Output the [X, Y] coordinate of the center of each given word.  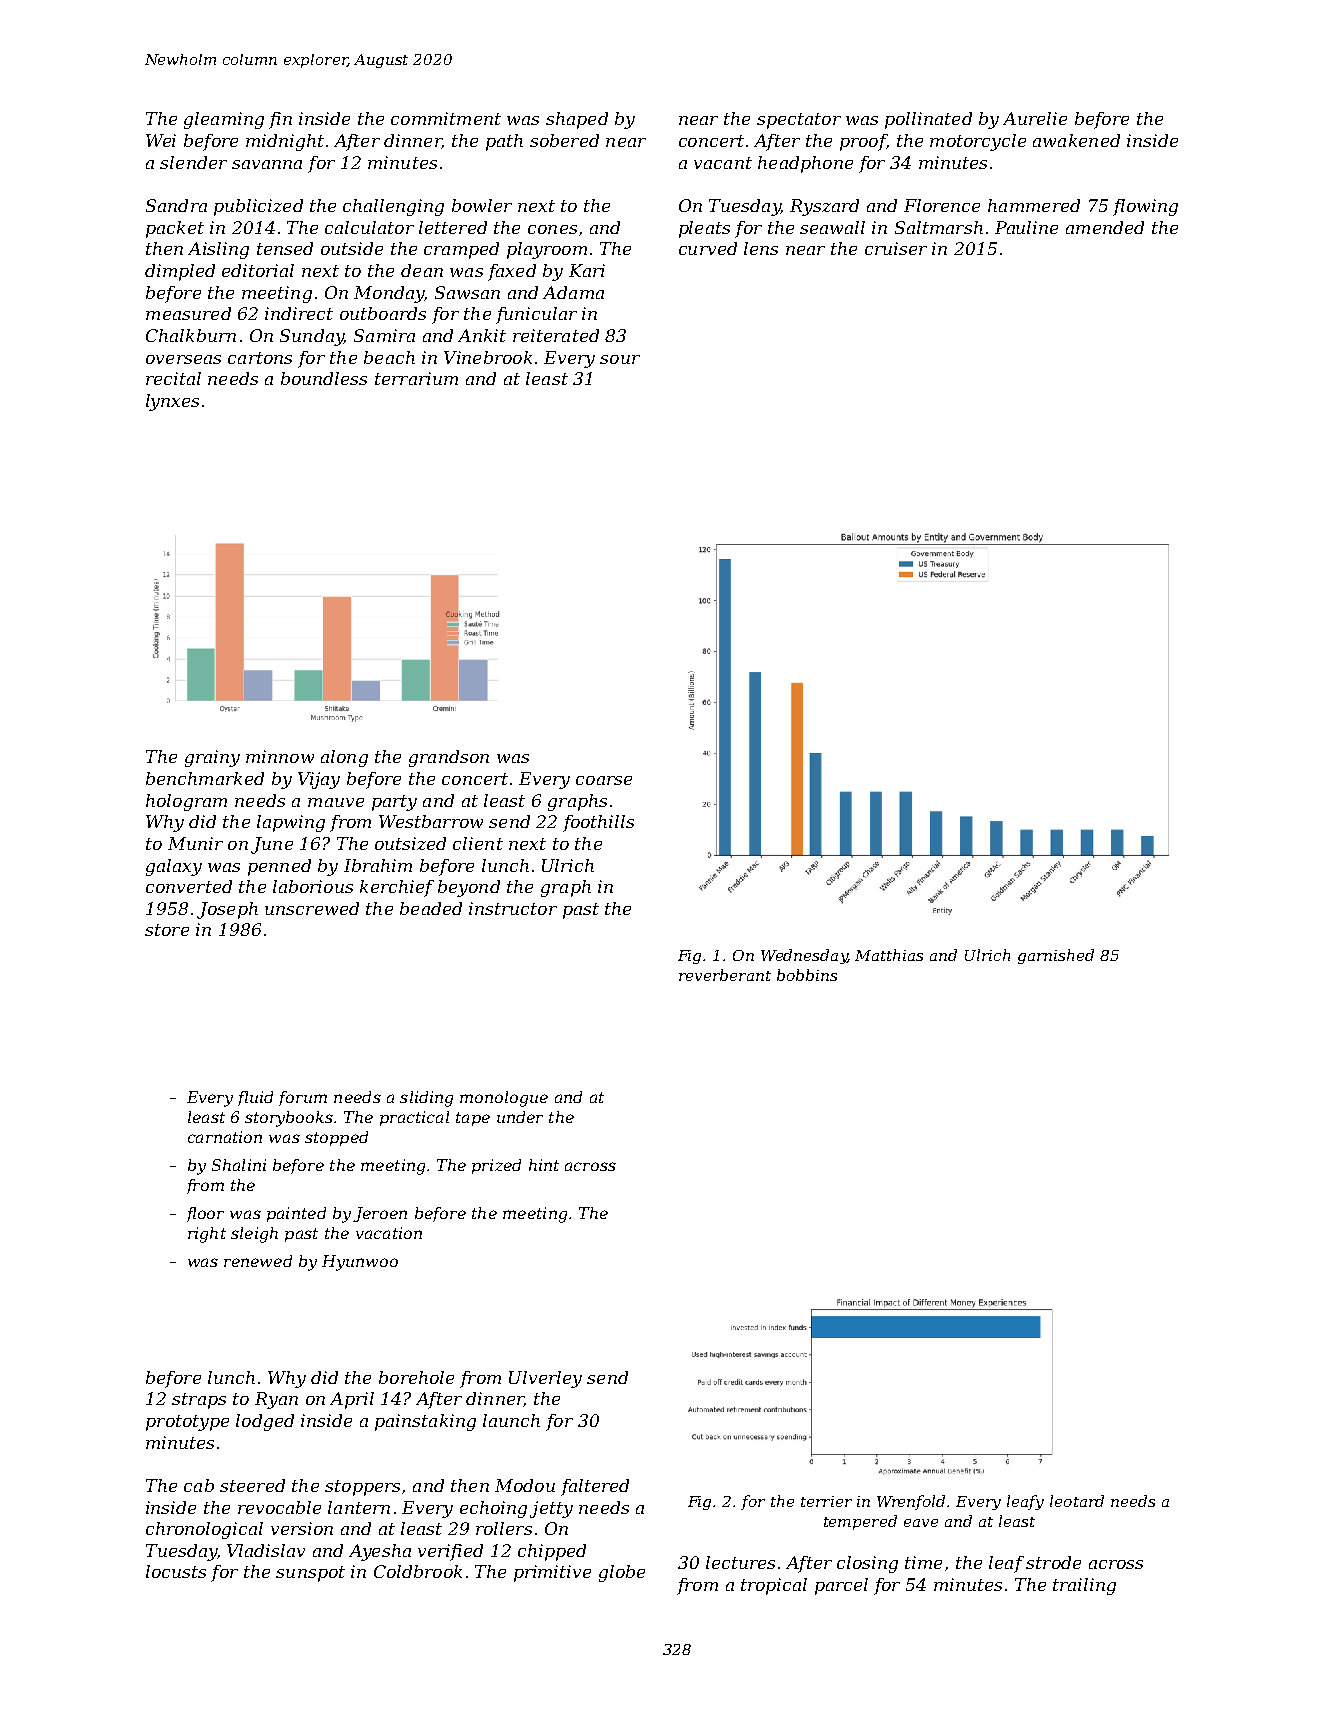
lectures [740, 1562]
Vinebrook [488, 357]
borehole [416, 1377]
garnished [1056, 956]
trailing [1084, 1586]
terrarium [416, 378]
